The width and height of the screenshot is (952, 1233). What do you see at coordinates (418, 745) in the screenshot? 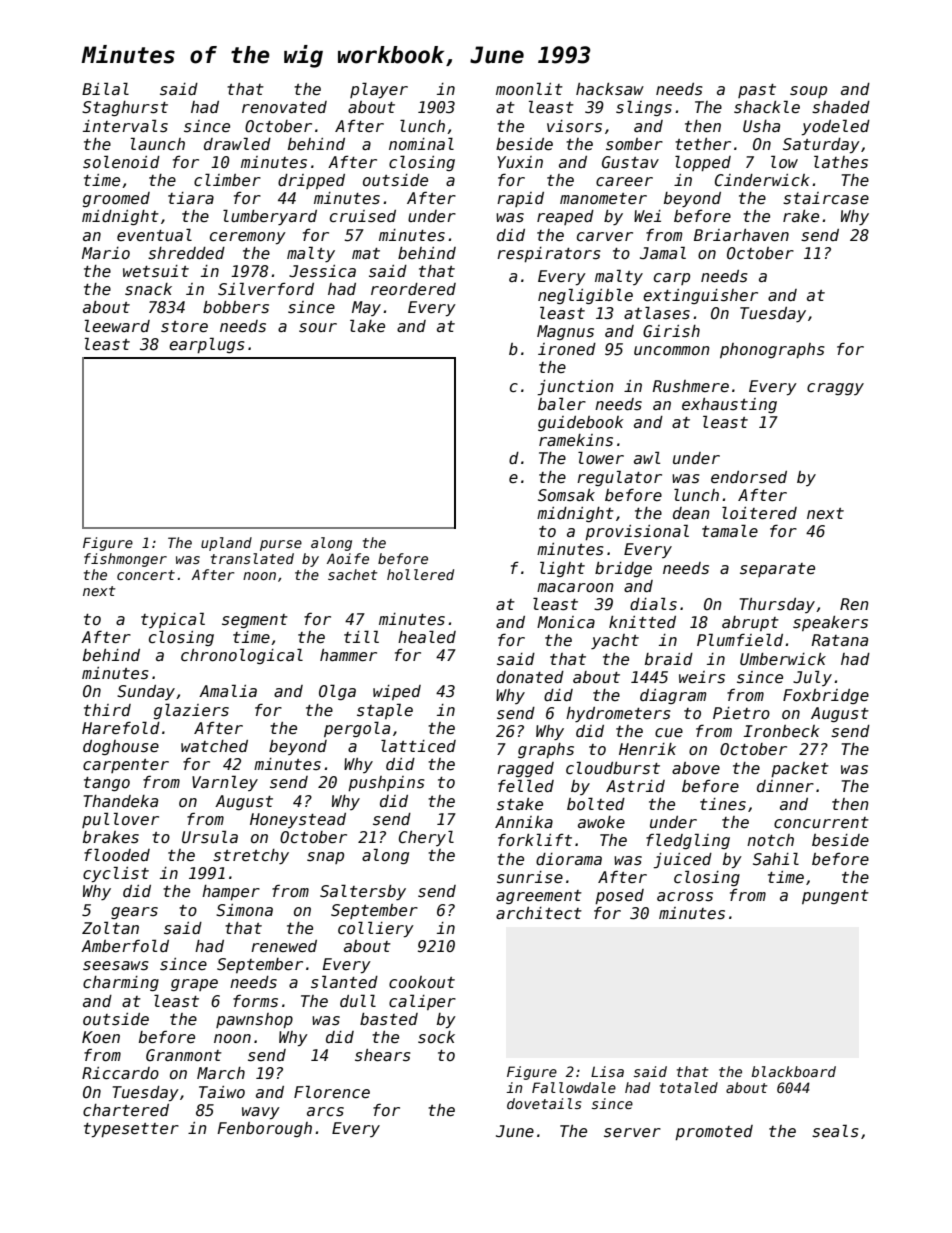
I see `latticed` at bounding box center [418, 745].
